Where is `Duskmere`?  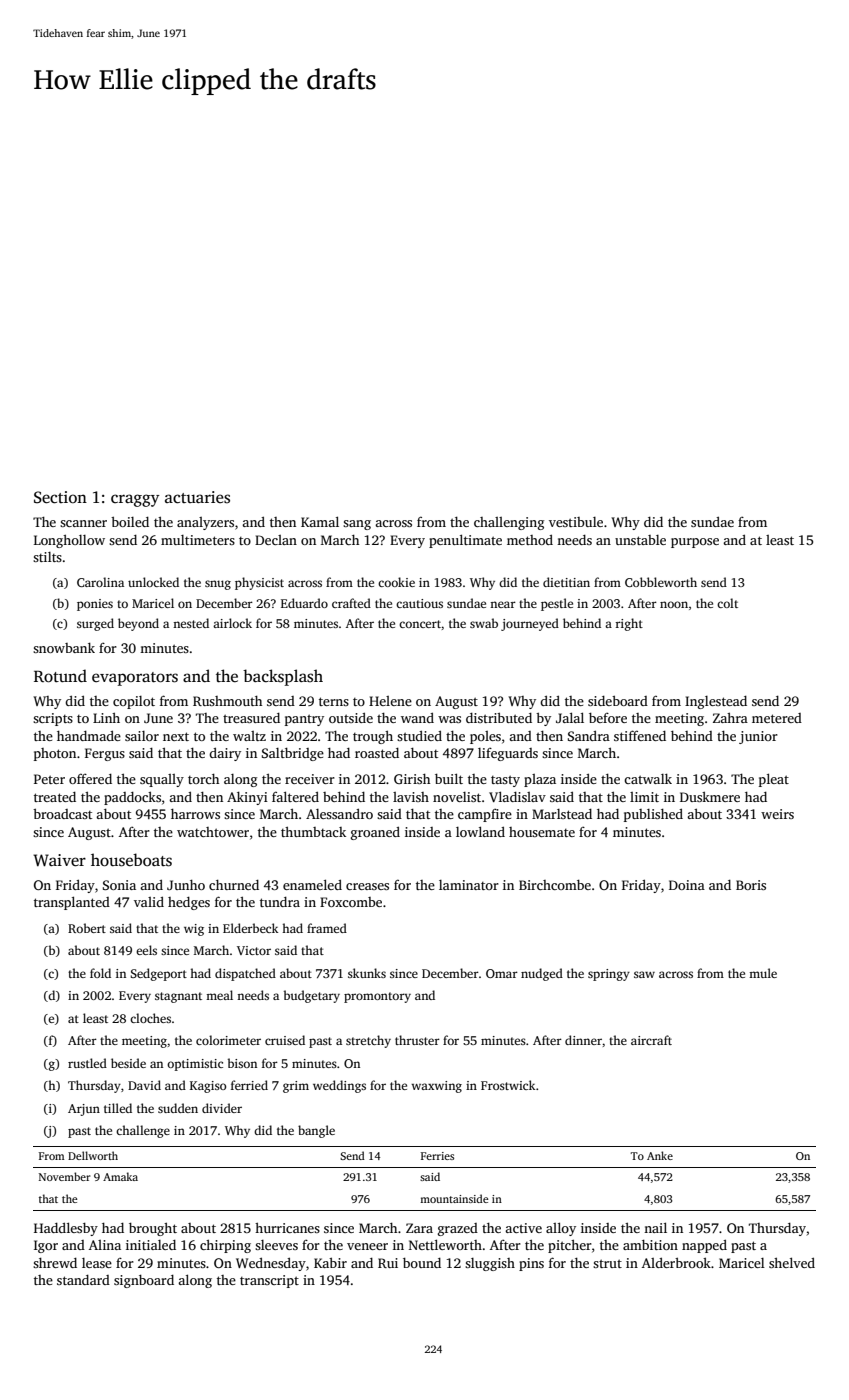 Duskmere is located at coordinates (710, 796).
